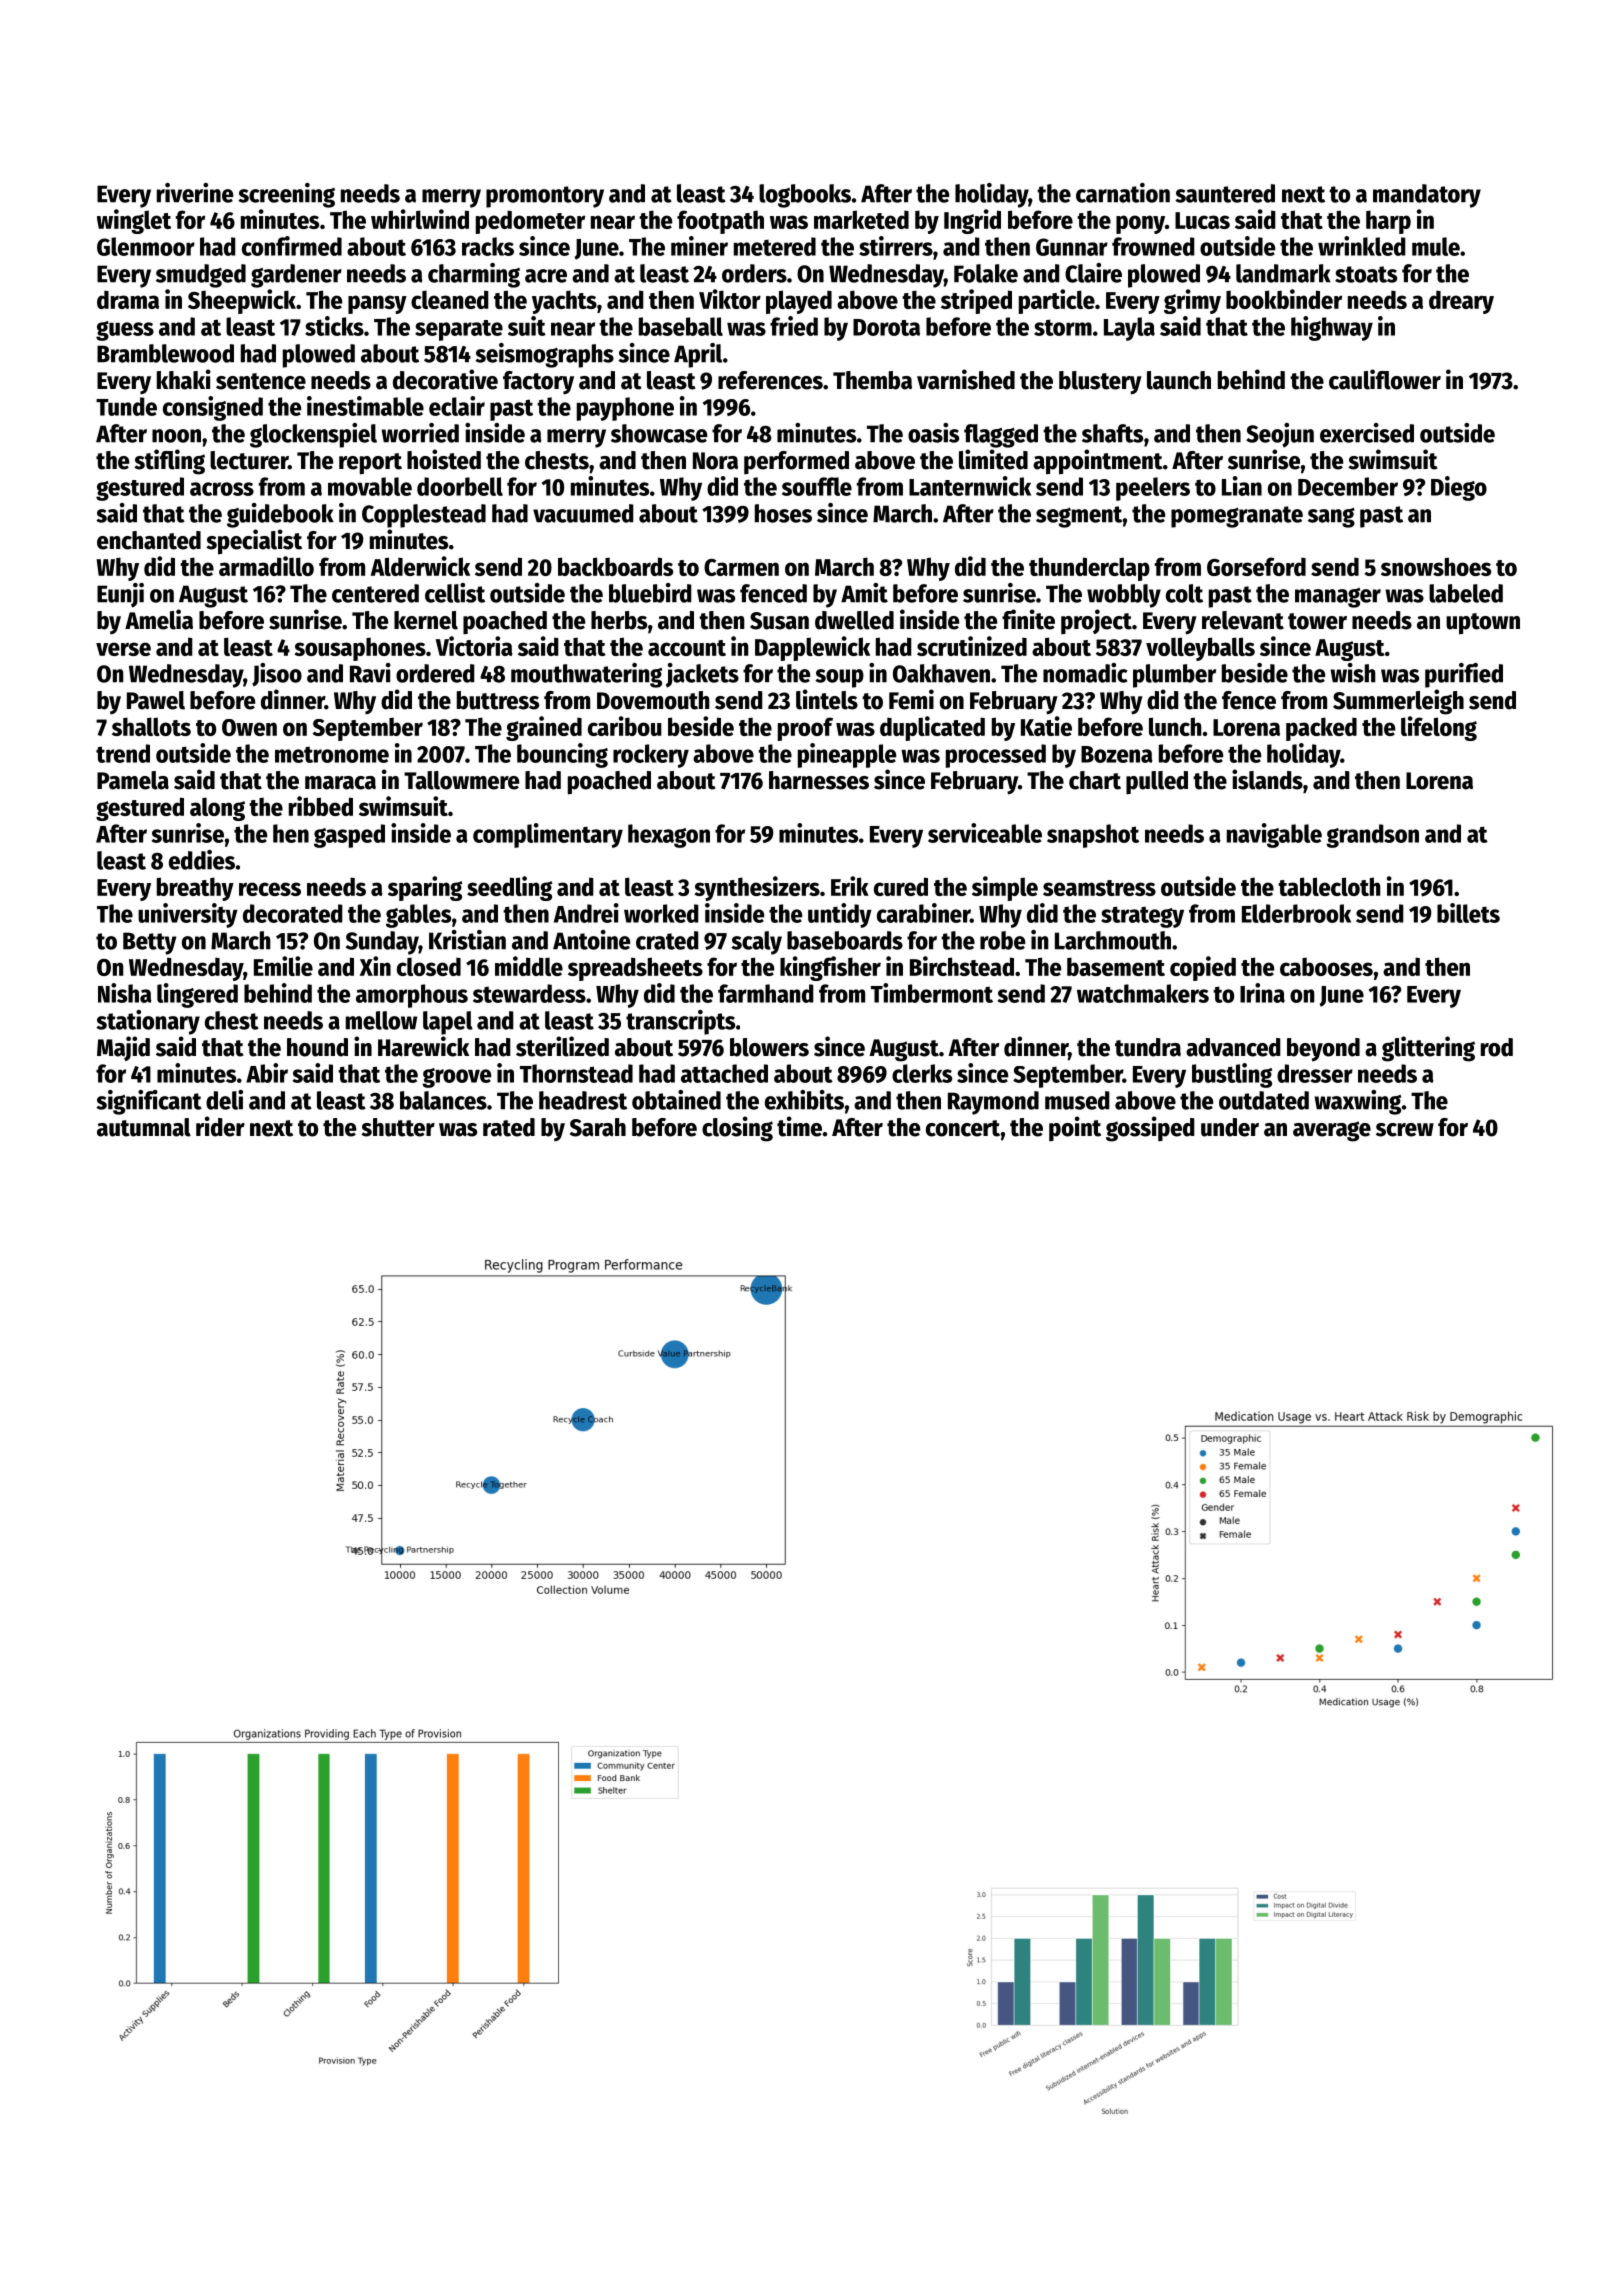 The width and height of the image is (1620, 2292). What do you see at coordinates (1243, 620) in the image?
I see `relevant` at bounding box center [1243, 620].
